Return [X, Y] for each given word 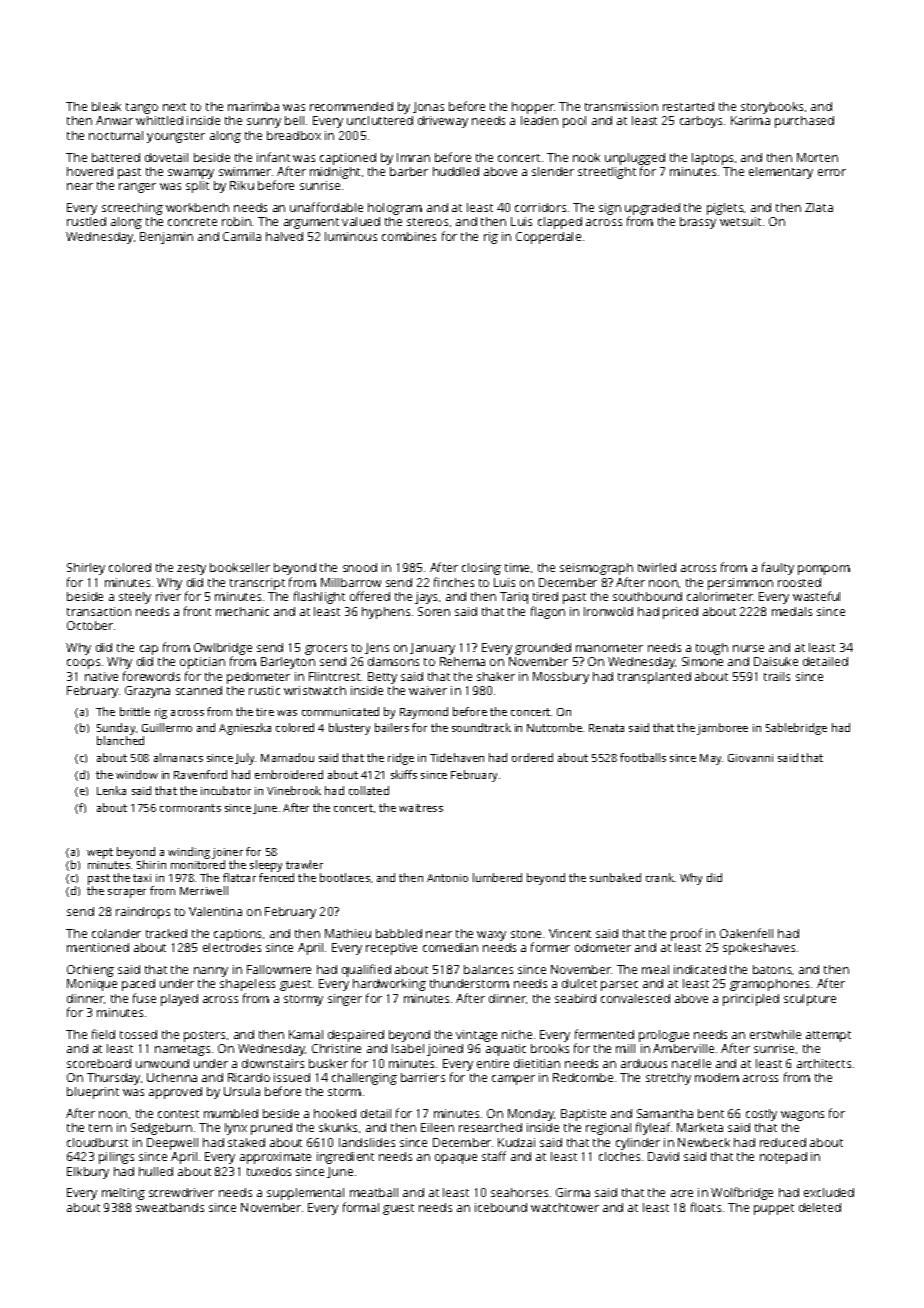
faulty [778, 568]
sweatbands [170, 1207]
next [174, 107]
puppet [774, 1209]
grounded [543, 649]
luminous [351, 236]
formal [361, 1207]
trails [777, 676]
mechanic [242, 611]
